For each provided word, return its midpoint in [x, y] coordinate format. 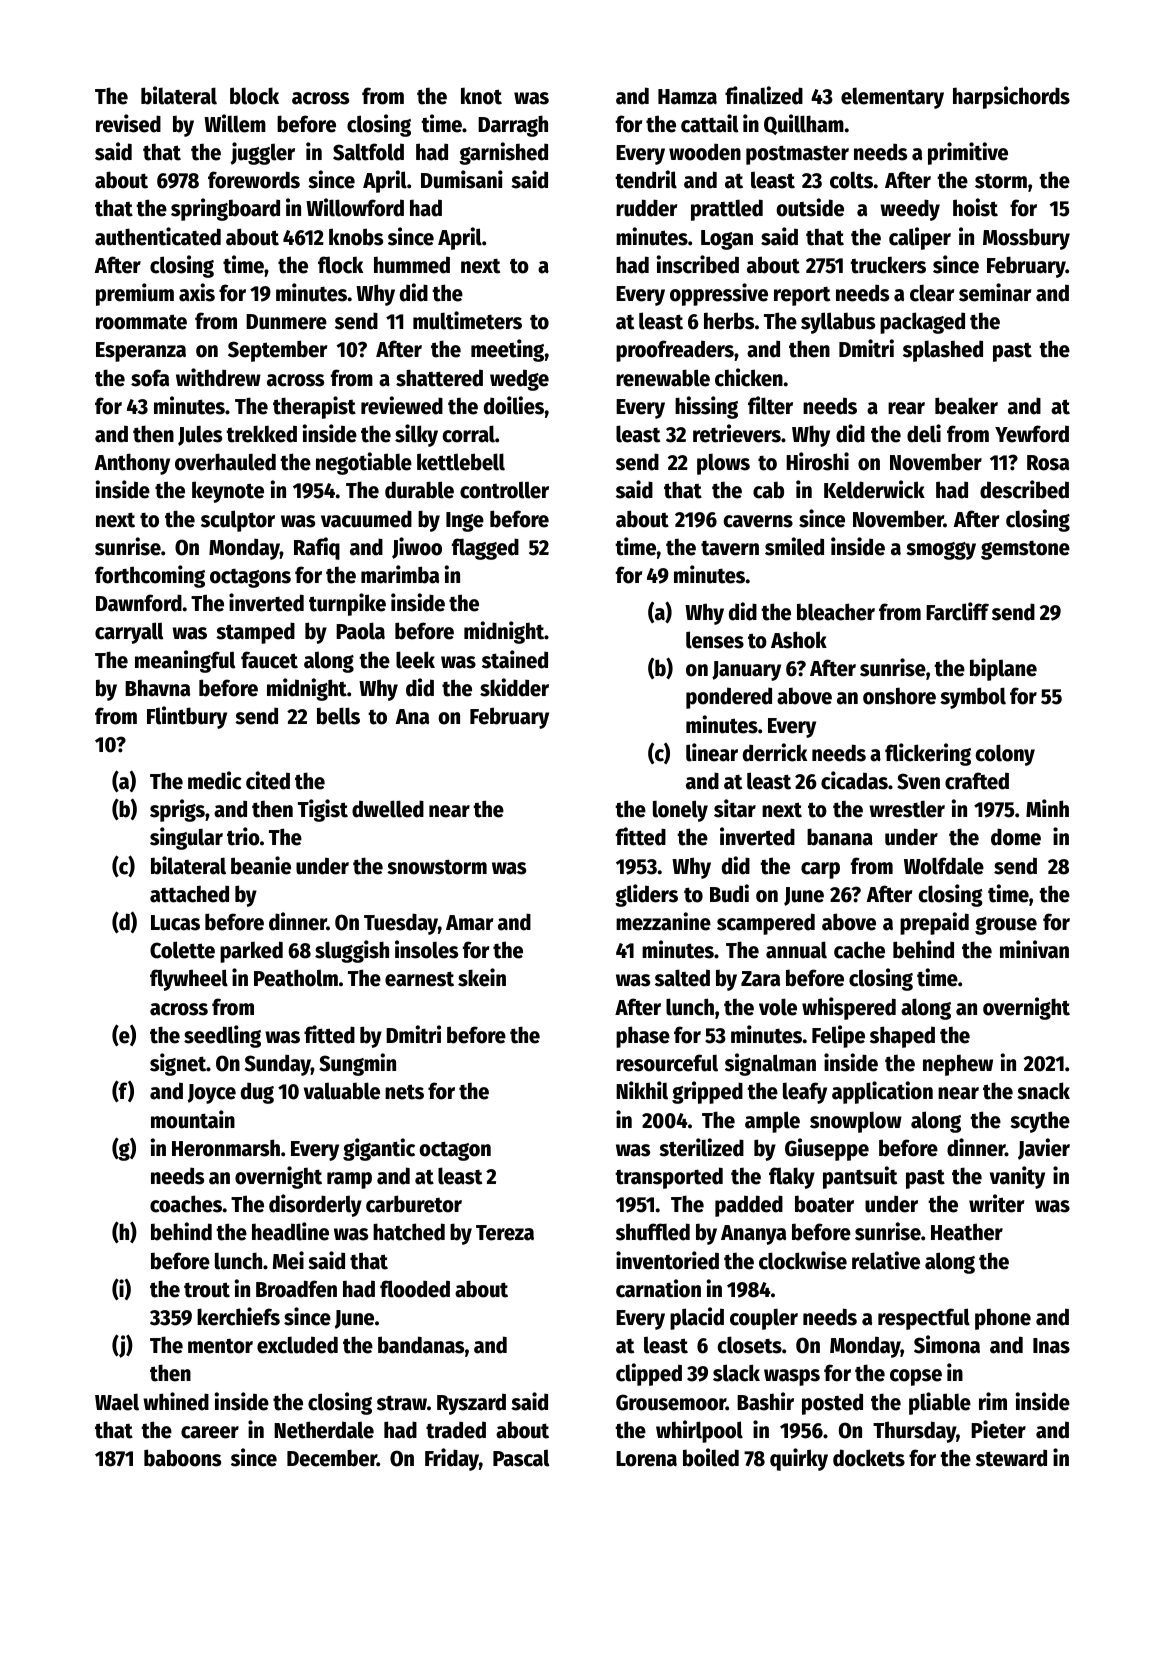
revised [128, 123]
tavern [730, 548]
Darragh [513, 126]
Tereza [505, 1233]
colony [1005, 755]
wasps [792, 1377]
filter [770, 405]
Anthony [132, 464]
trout [207, 1290]
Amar [469, 923]
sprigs [177, 810]
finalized [764, 95]
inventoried [667, 1260]
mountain [193, 1119]
